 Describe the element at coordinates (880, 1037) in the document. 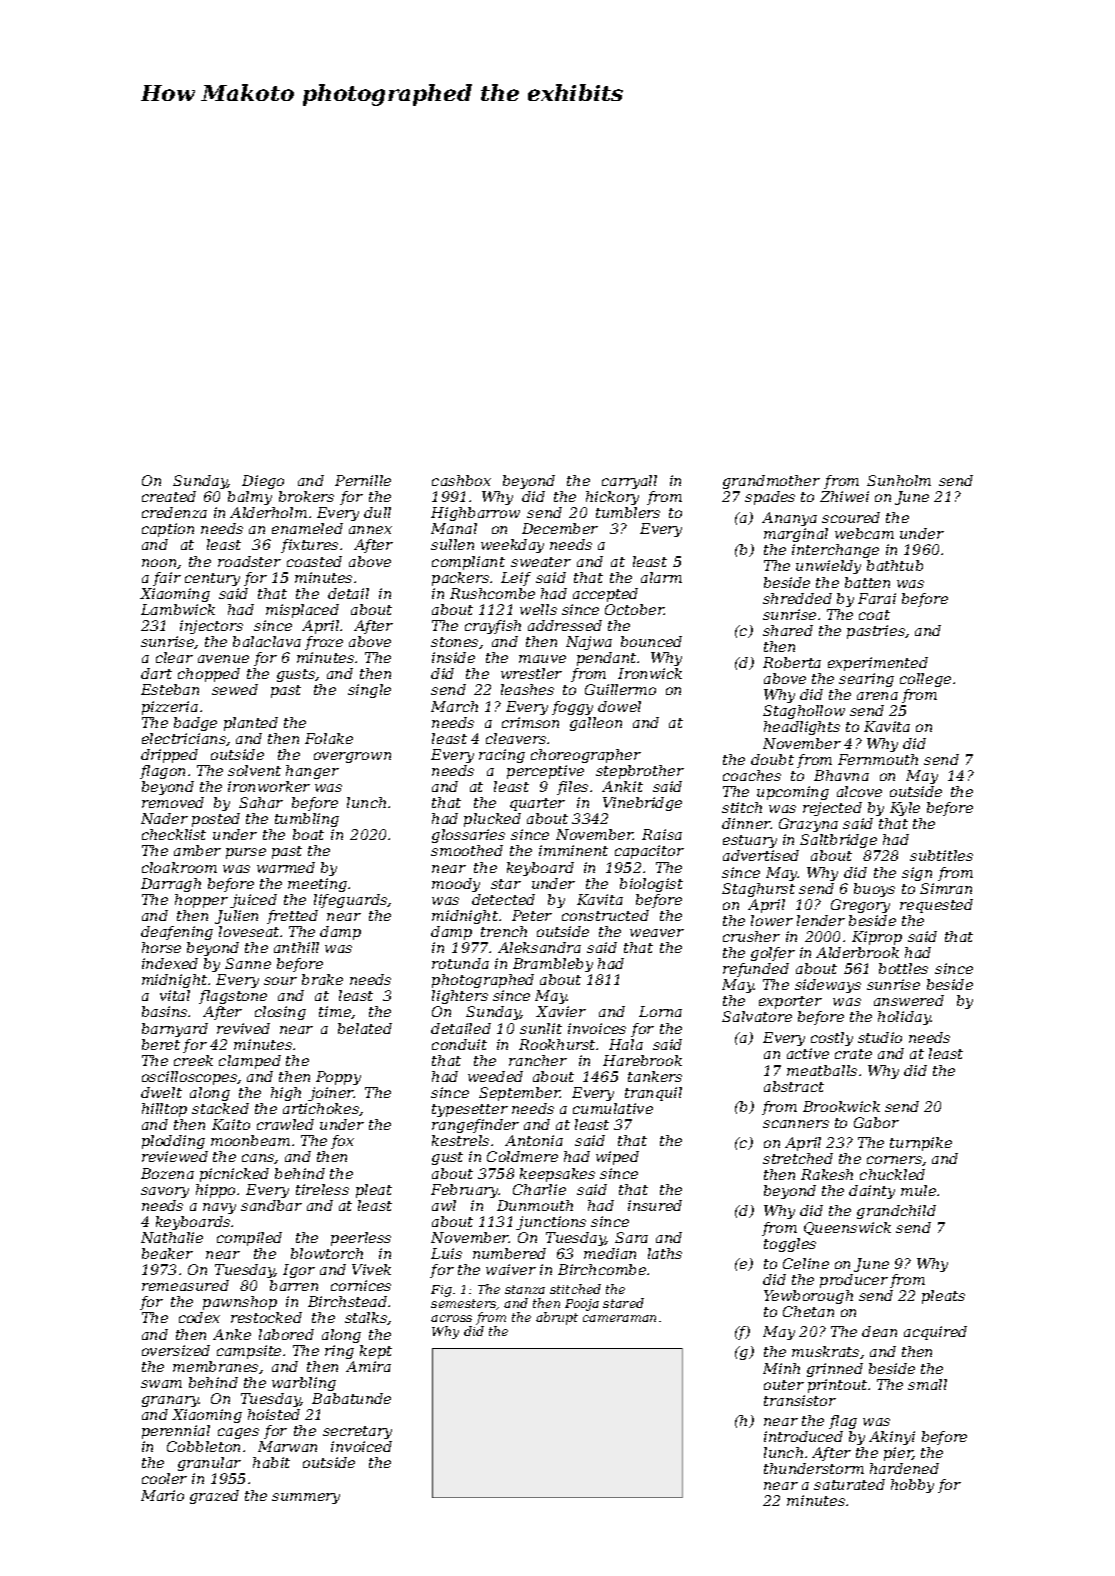

I see `studio` at that location.
